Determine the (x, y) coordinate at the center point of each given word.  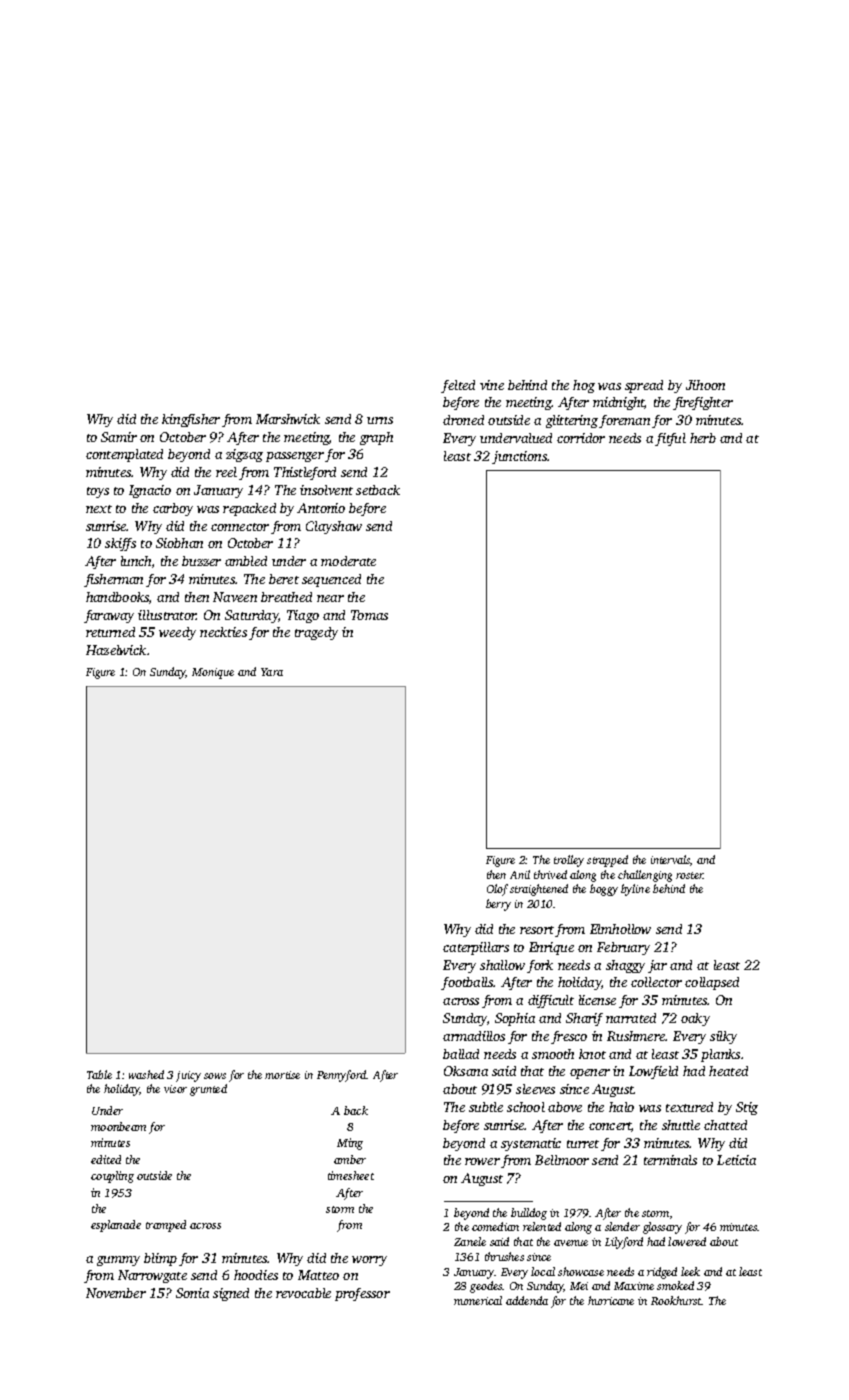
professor (362, 1294)
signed (231, 1294)
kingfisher (191, 420)
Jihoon (705, 385)
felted (458, 386)
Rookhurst (676, 1300)
